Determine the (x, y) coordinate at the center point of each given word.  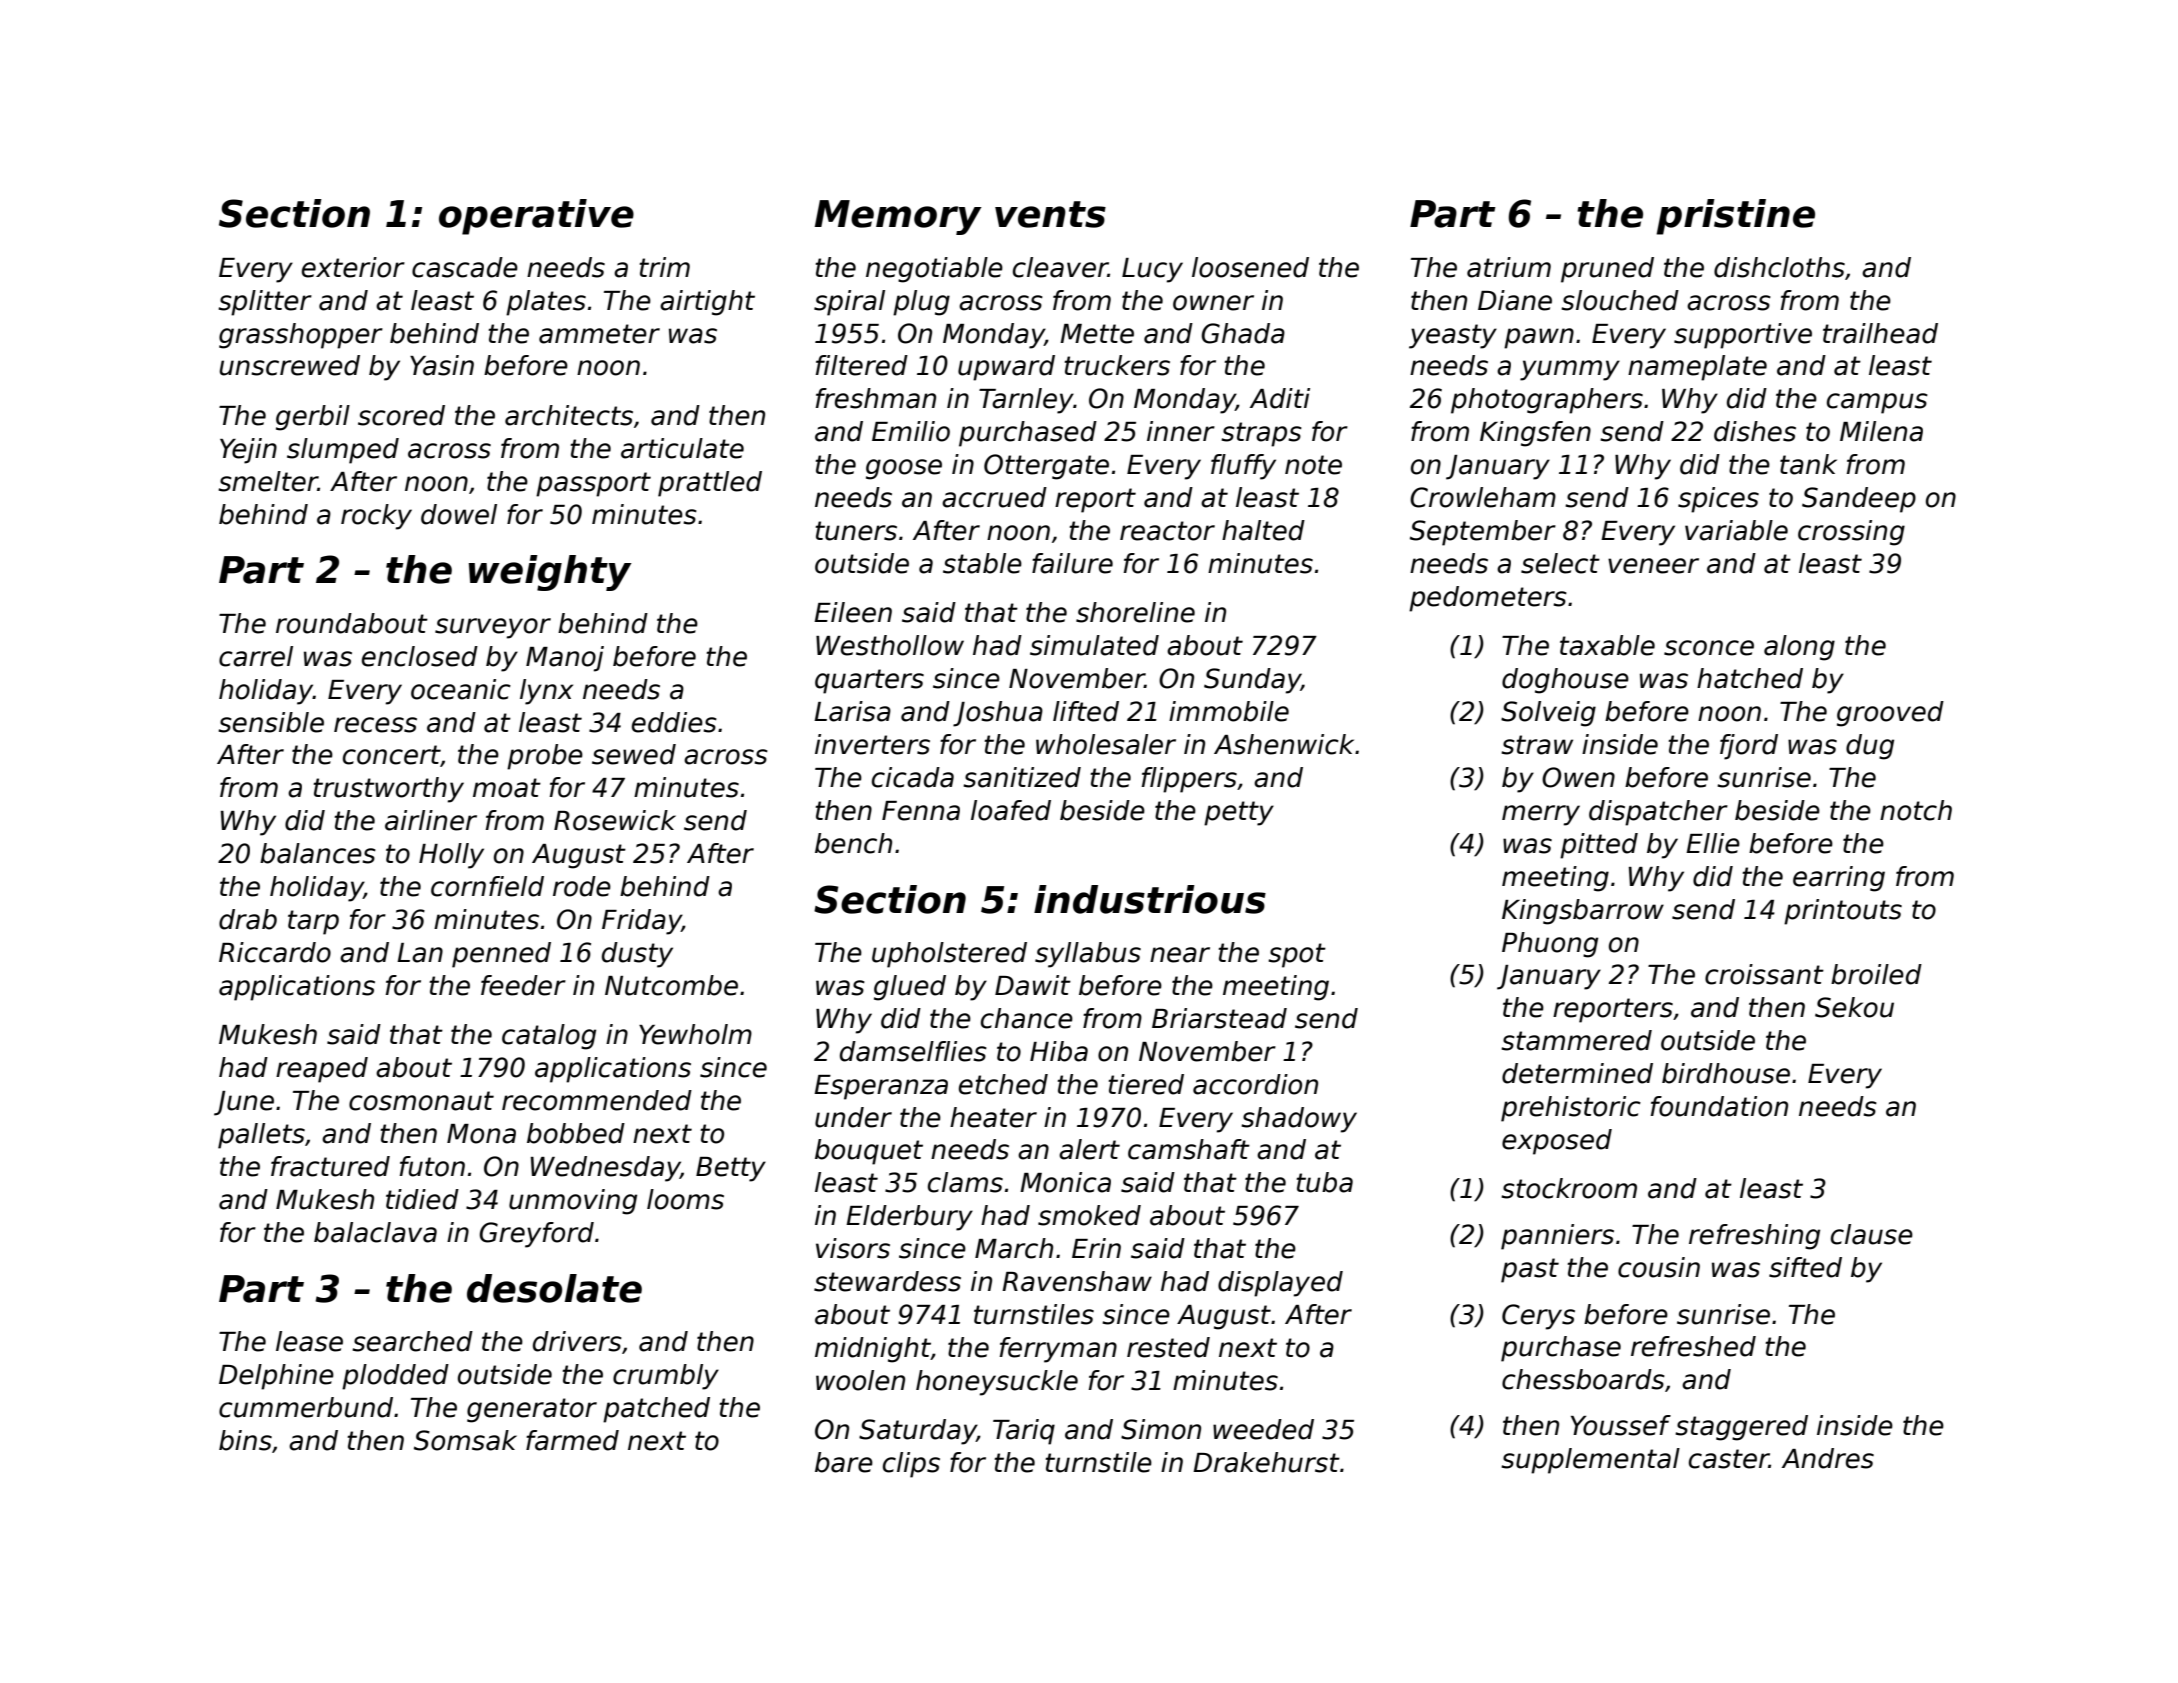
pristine (1735, 217)
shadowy (1299, 1120)
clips (911, 1465)
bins (245, 1440)
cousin (1659, 1267)
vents (1050, 214)
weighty (550, 573)
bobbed (576, 1133)
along (1799, 648)
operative (536, 217)
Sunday (1252, 681)
